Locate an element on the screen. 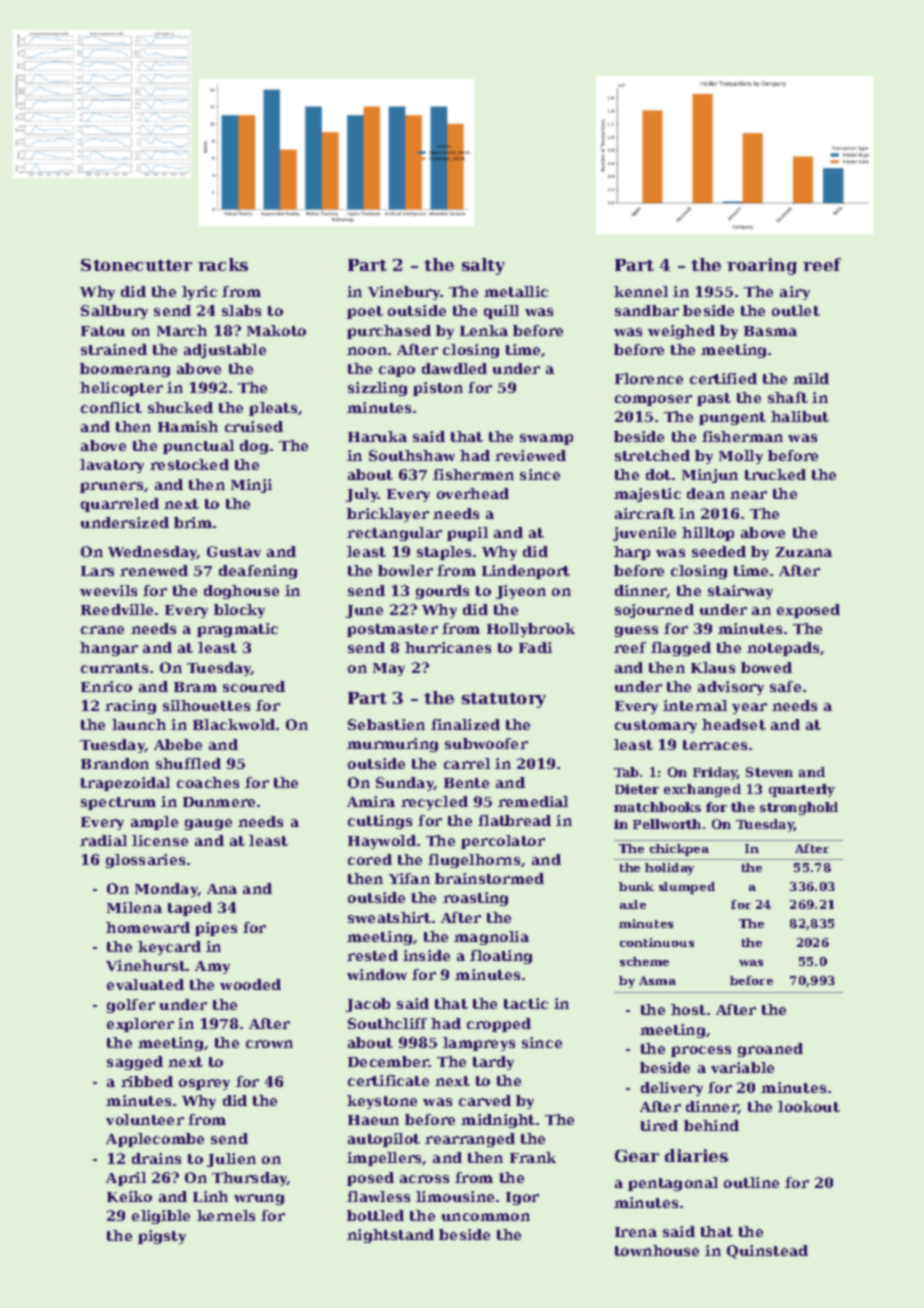 The width and height of the screenshot is (924, 1308). lookout is located at coordinates (809, 1106).
